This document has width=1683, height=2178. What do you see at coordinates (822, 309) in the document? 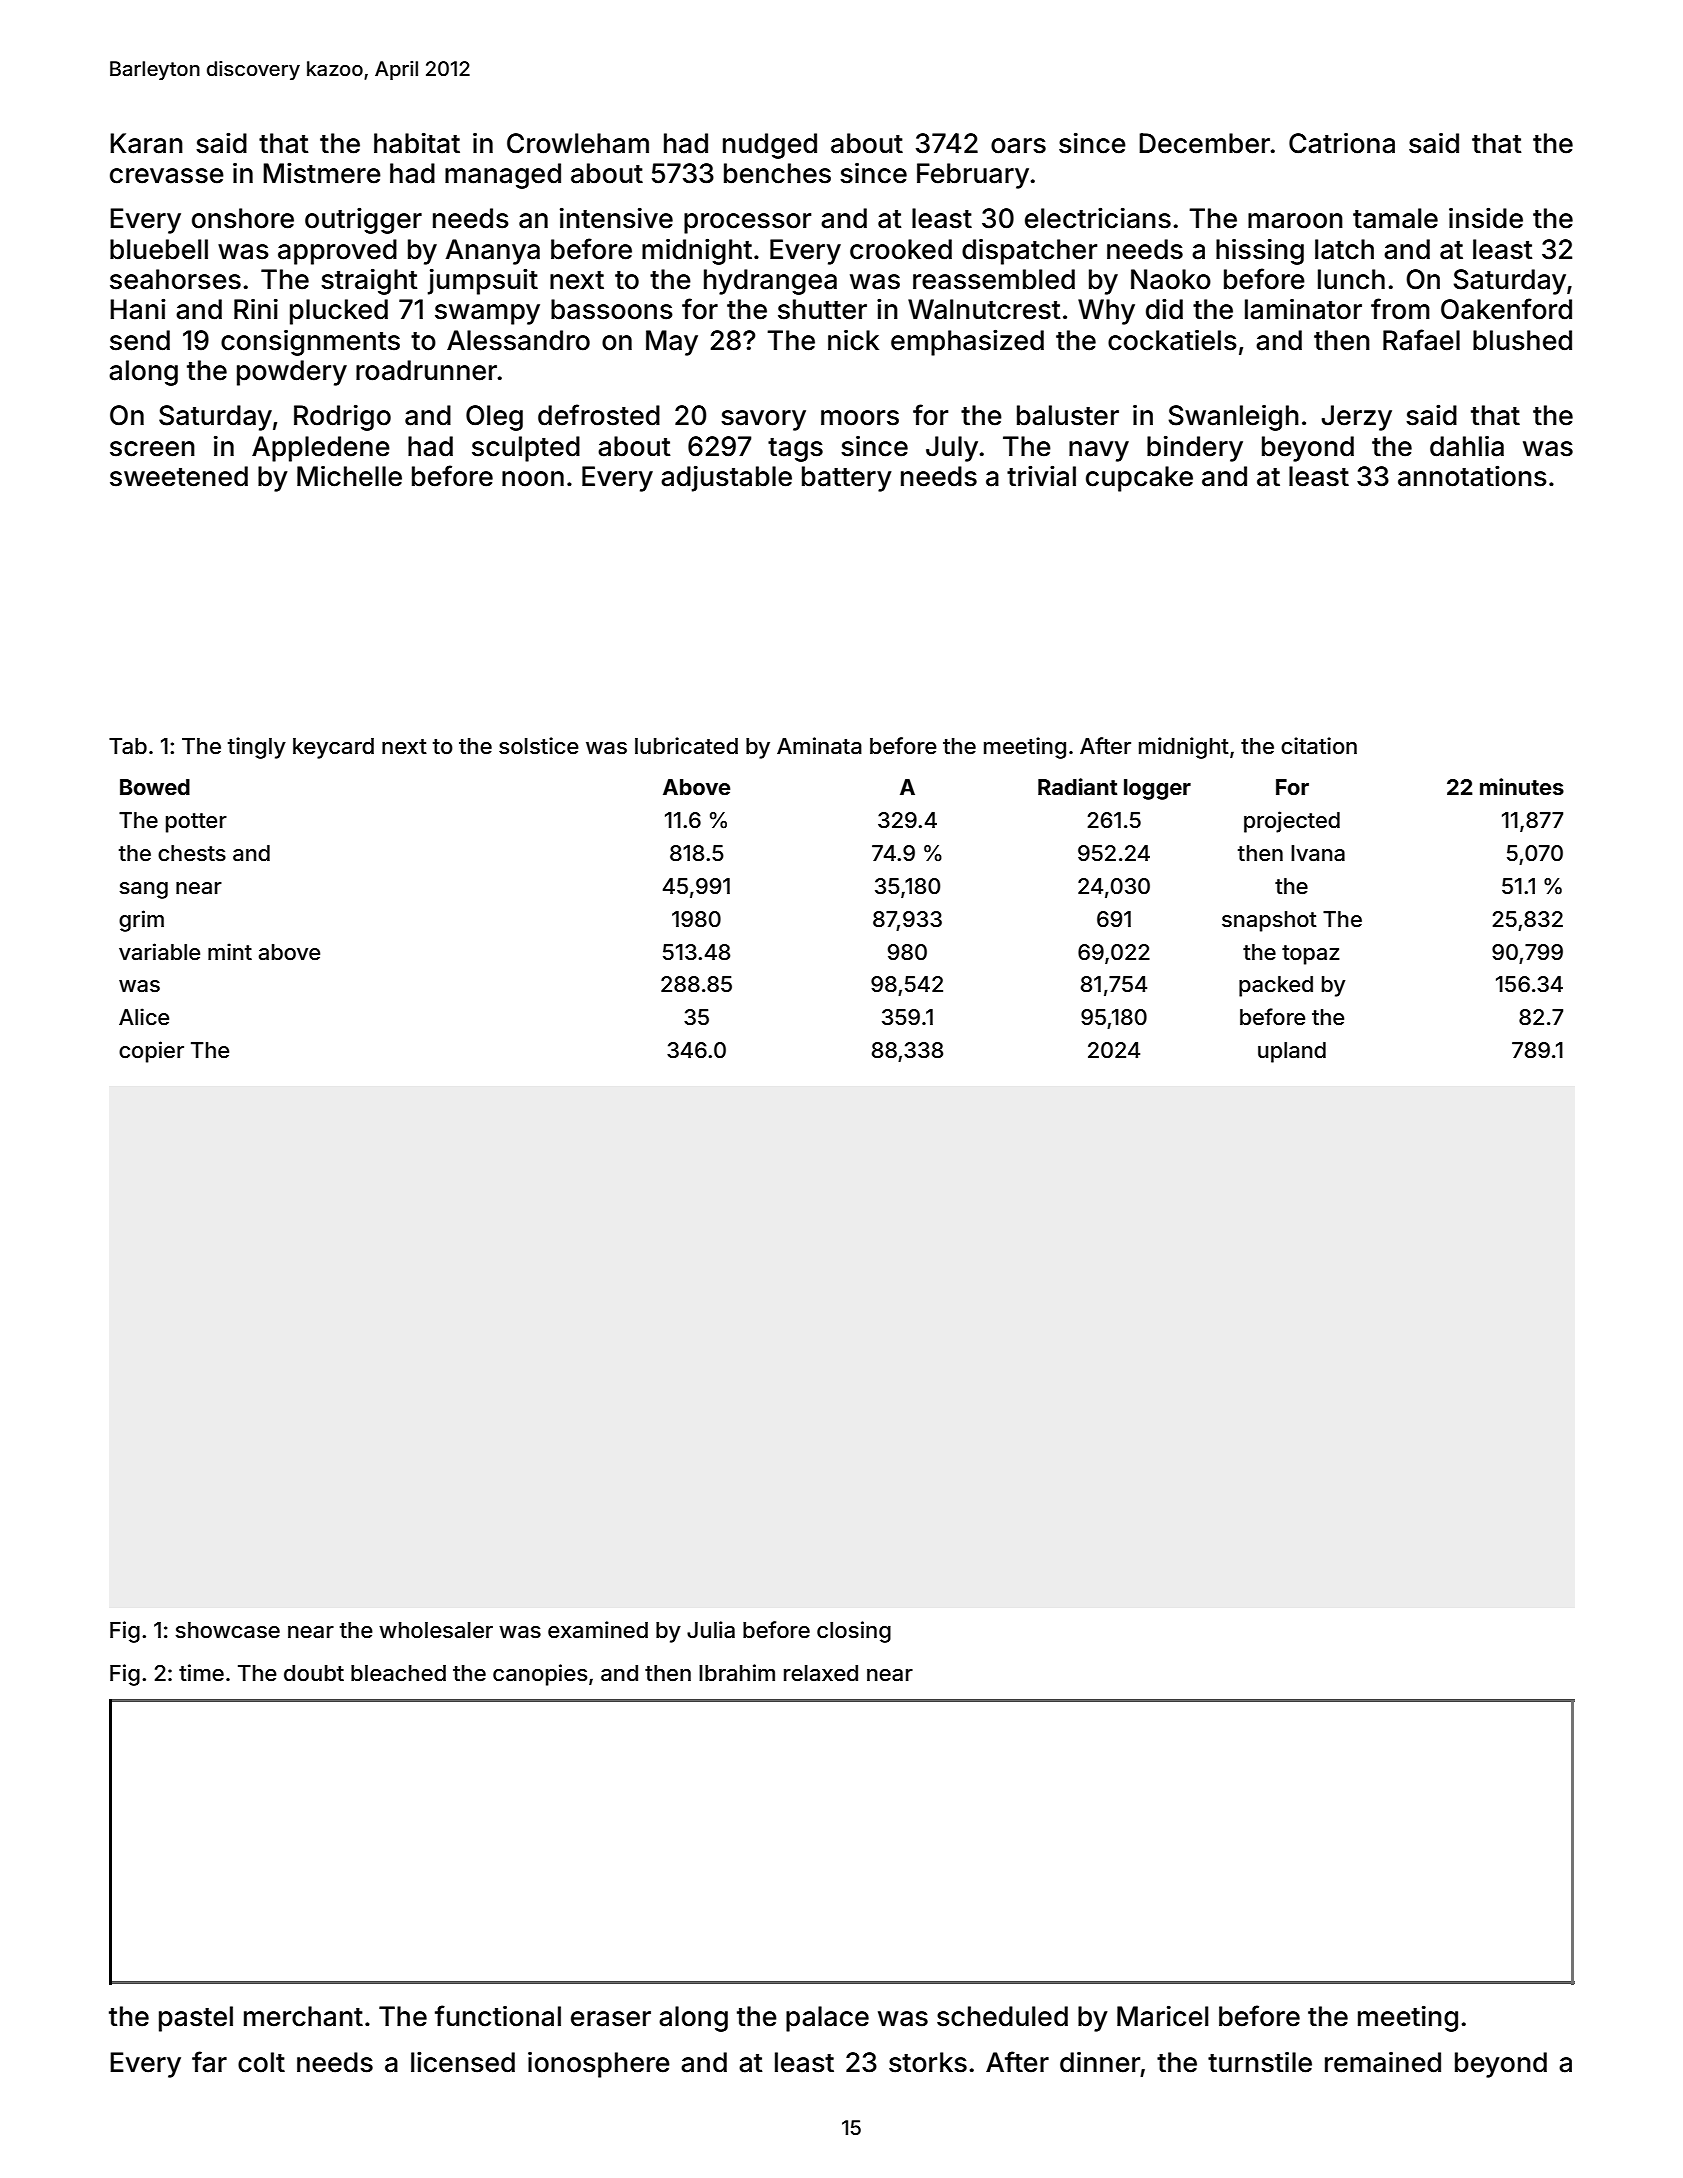
I see `shutter` at bounding box center [822, 309].
